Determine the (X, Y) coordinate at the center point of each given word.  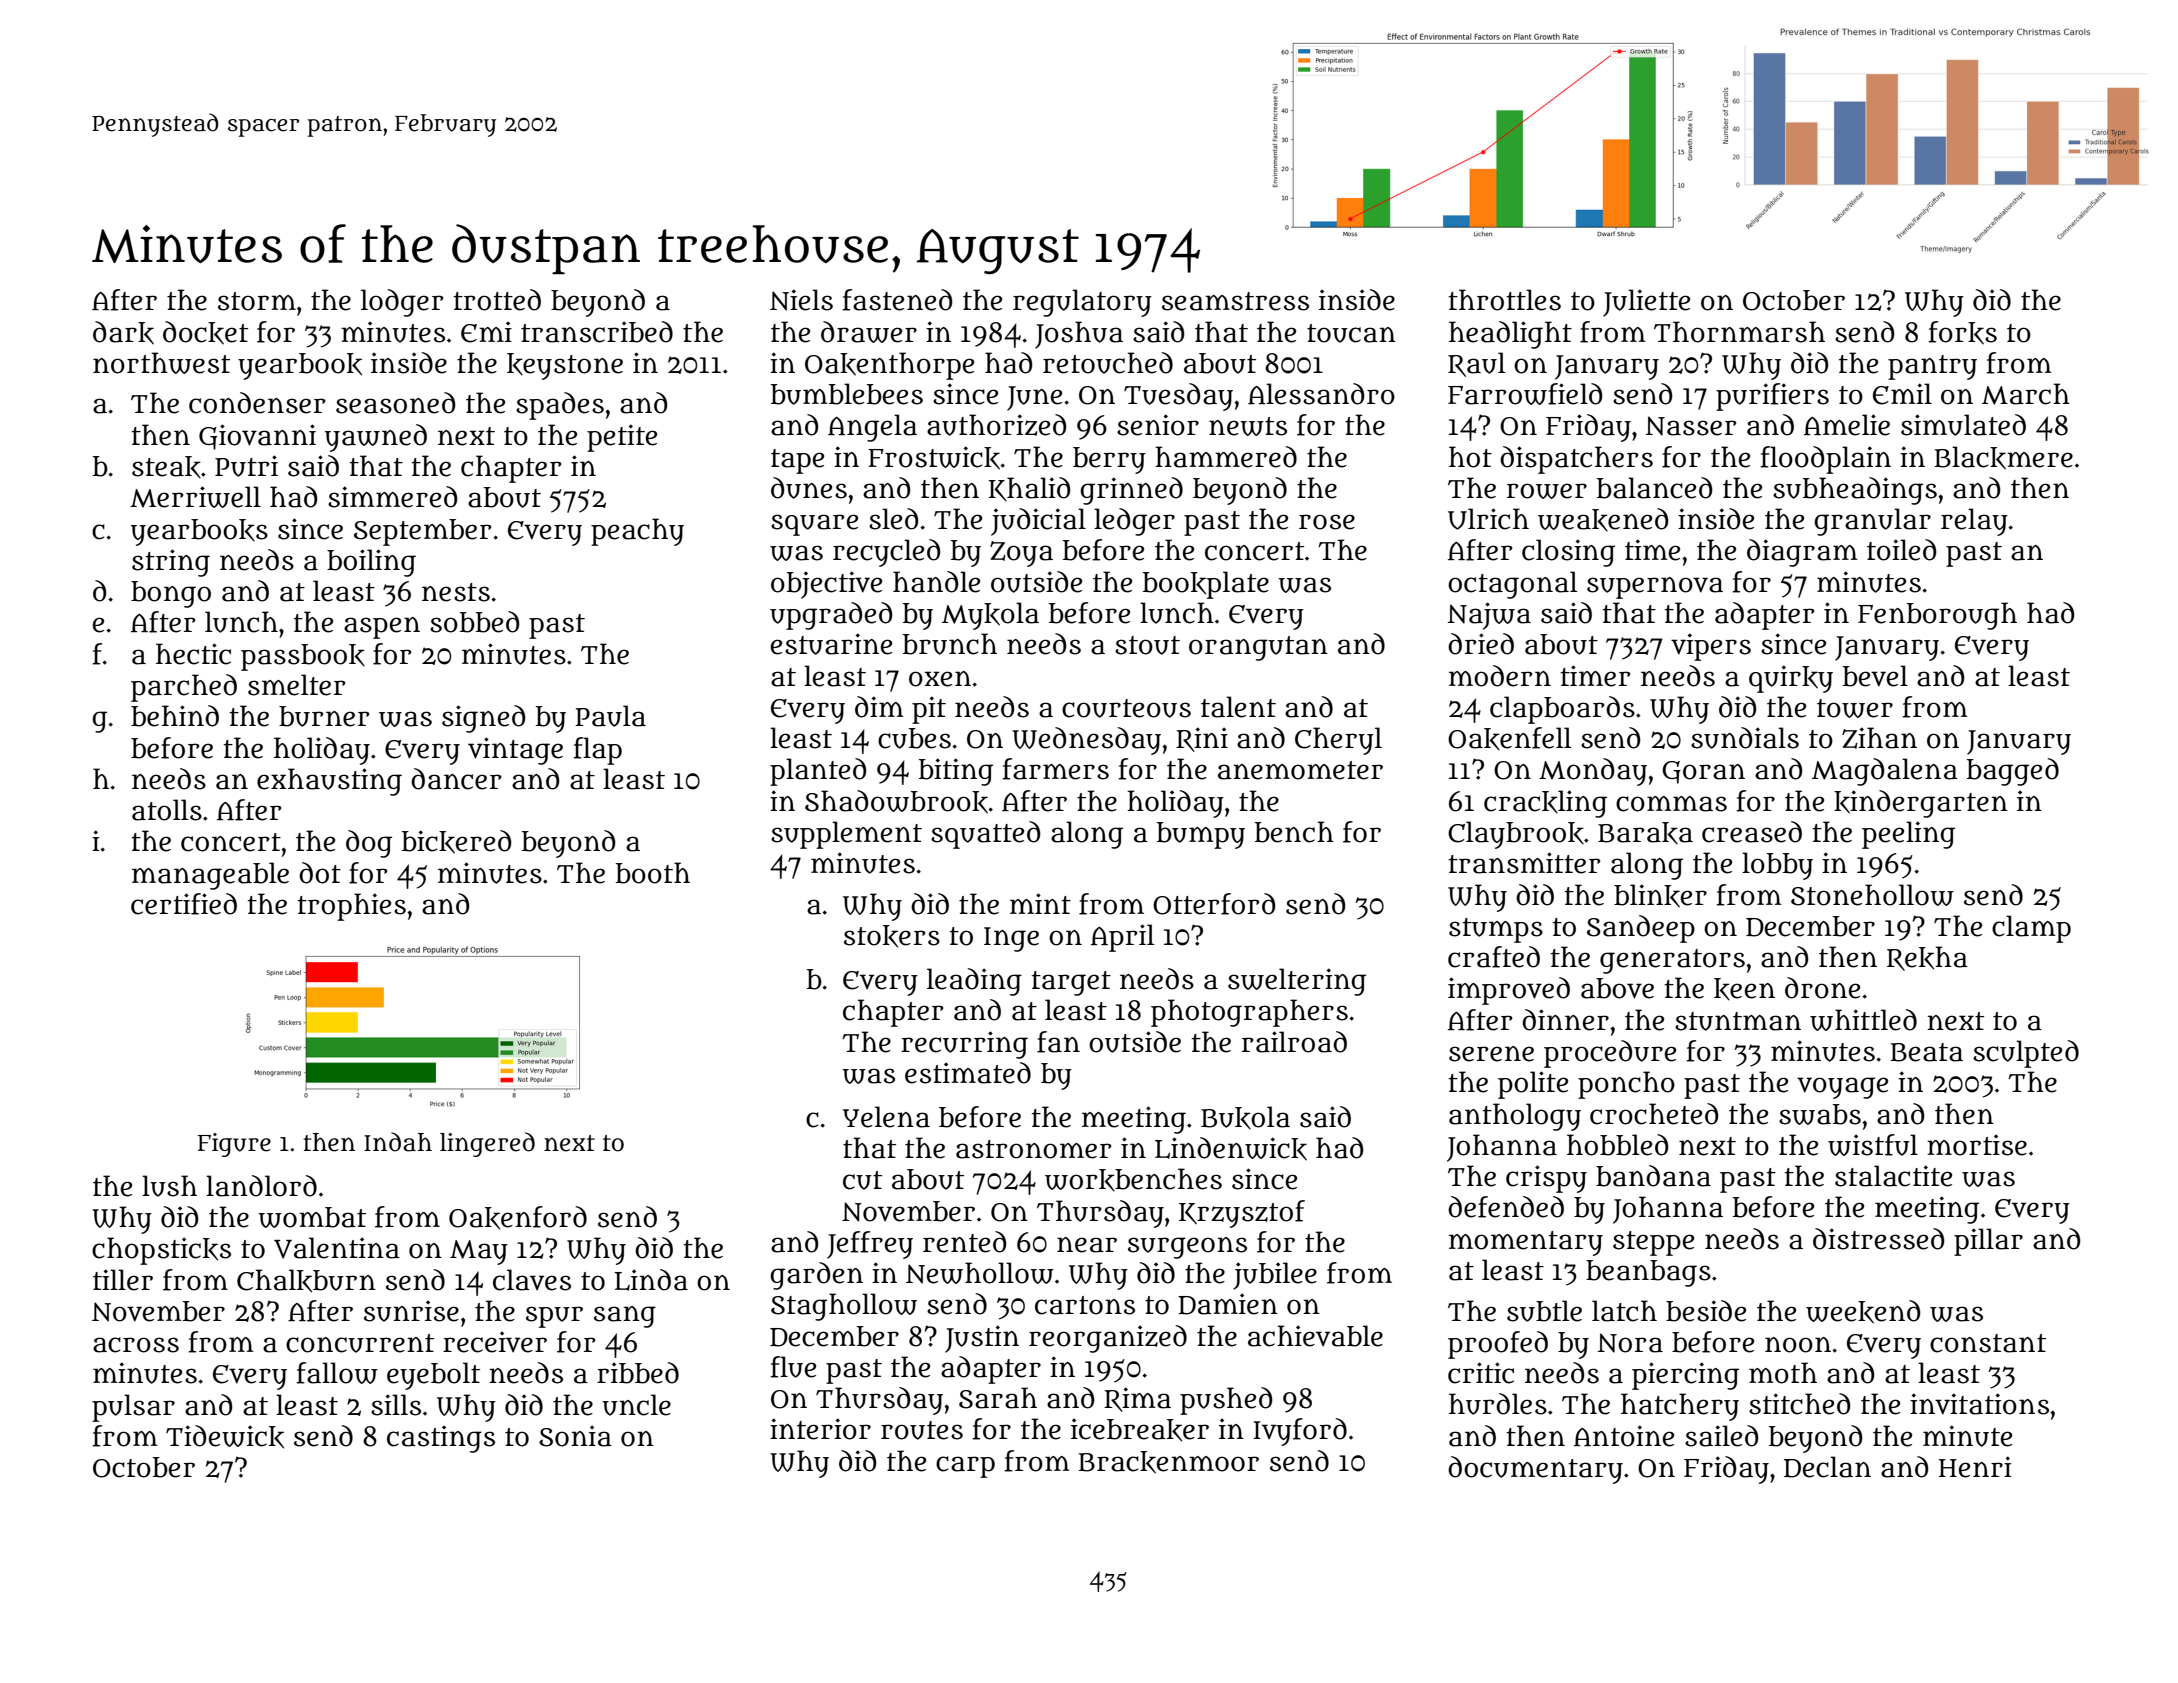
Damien (1228, 1304)
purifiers (1772, 397)
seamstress (1235, 301)
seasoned (395, 403)
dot (320, 873)
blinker (1660, 896)
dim (879, 707)
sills (396, 1405)
